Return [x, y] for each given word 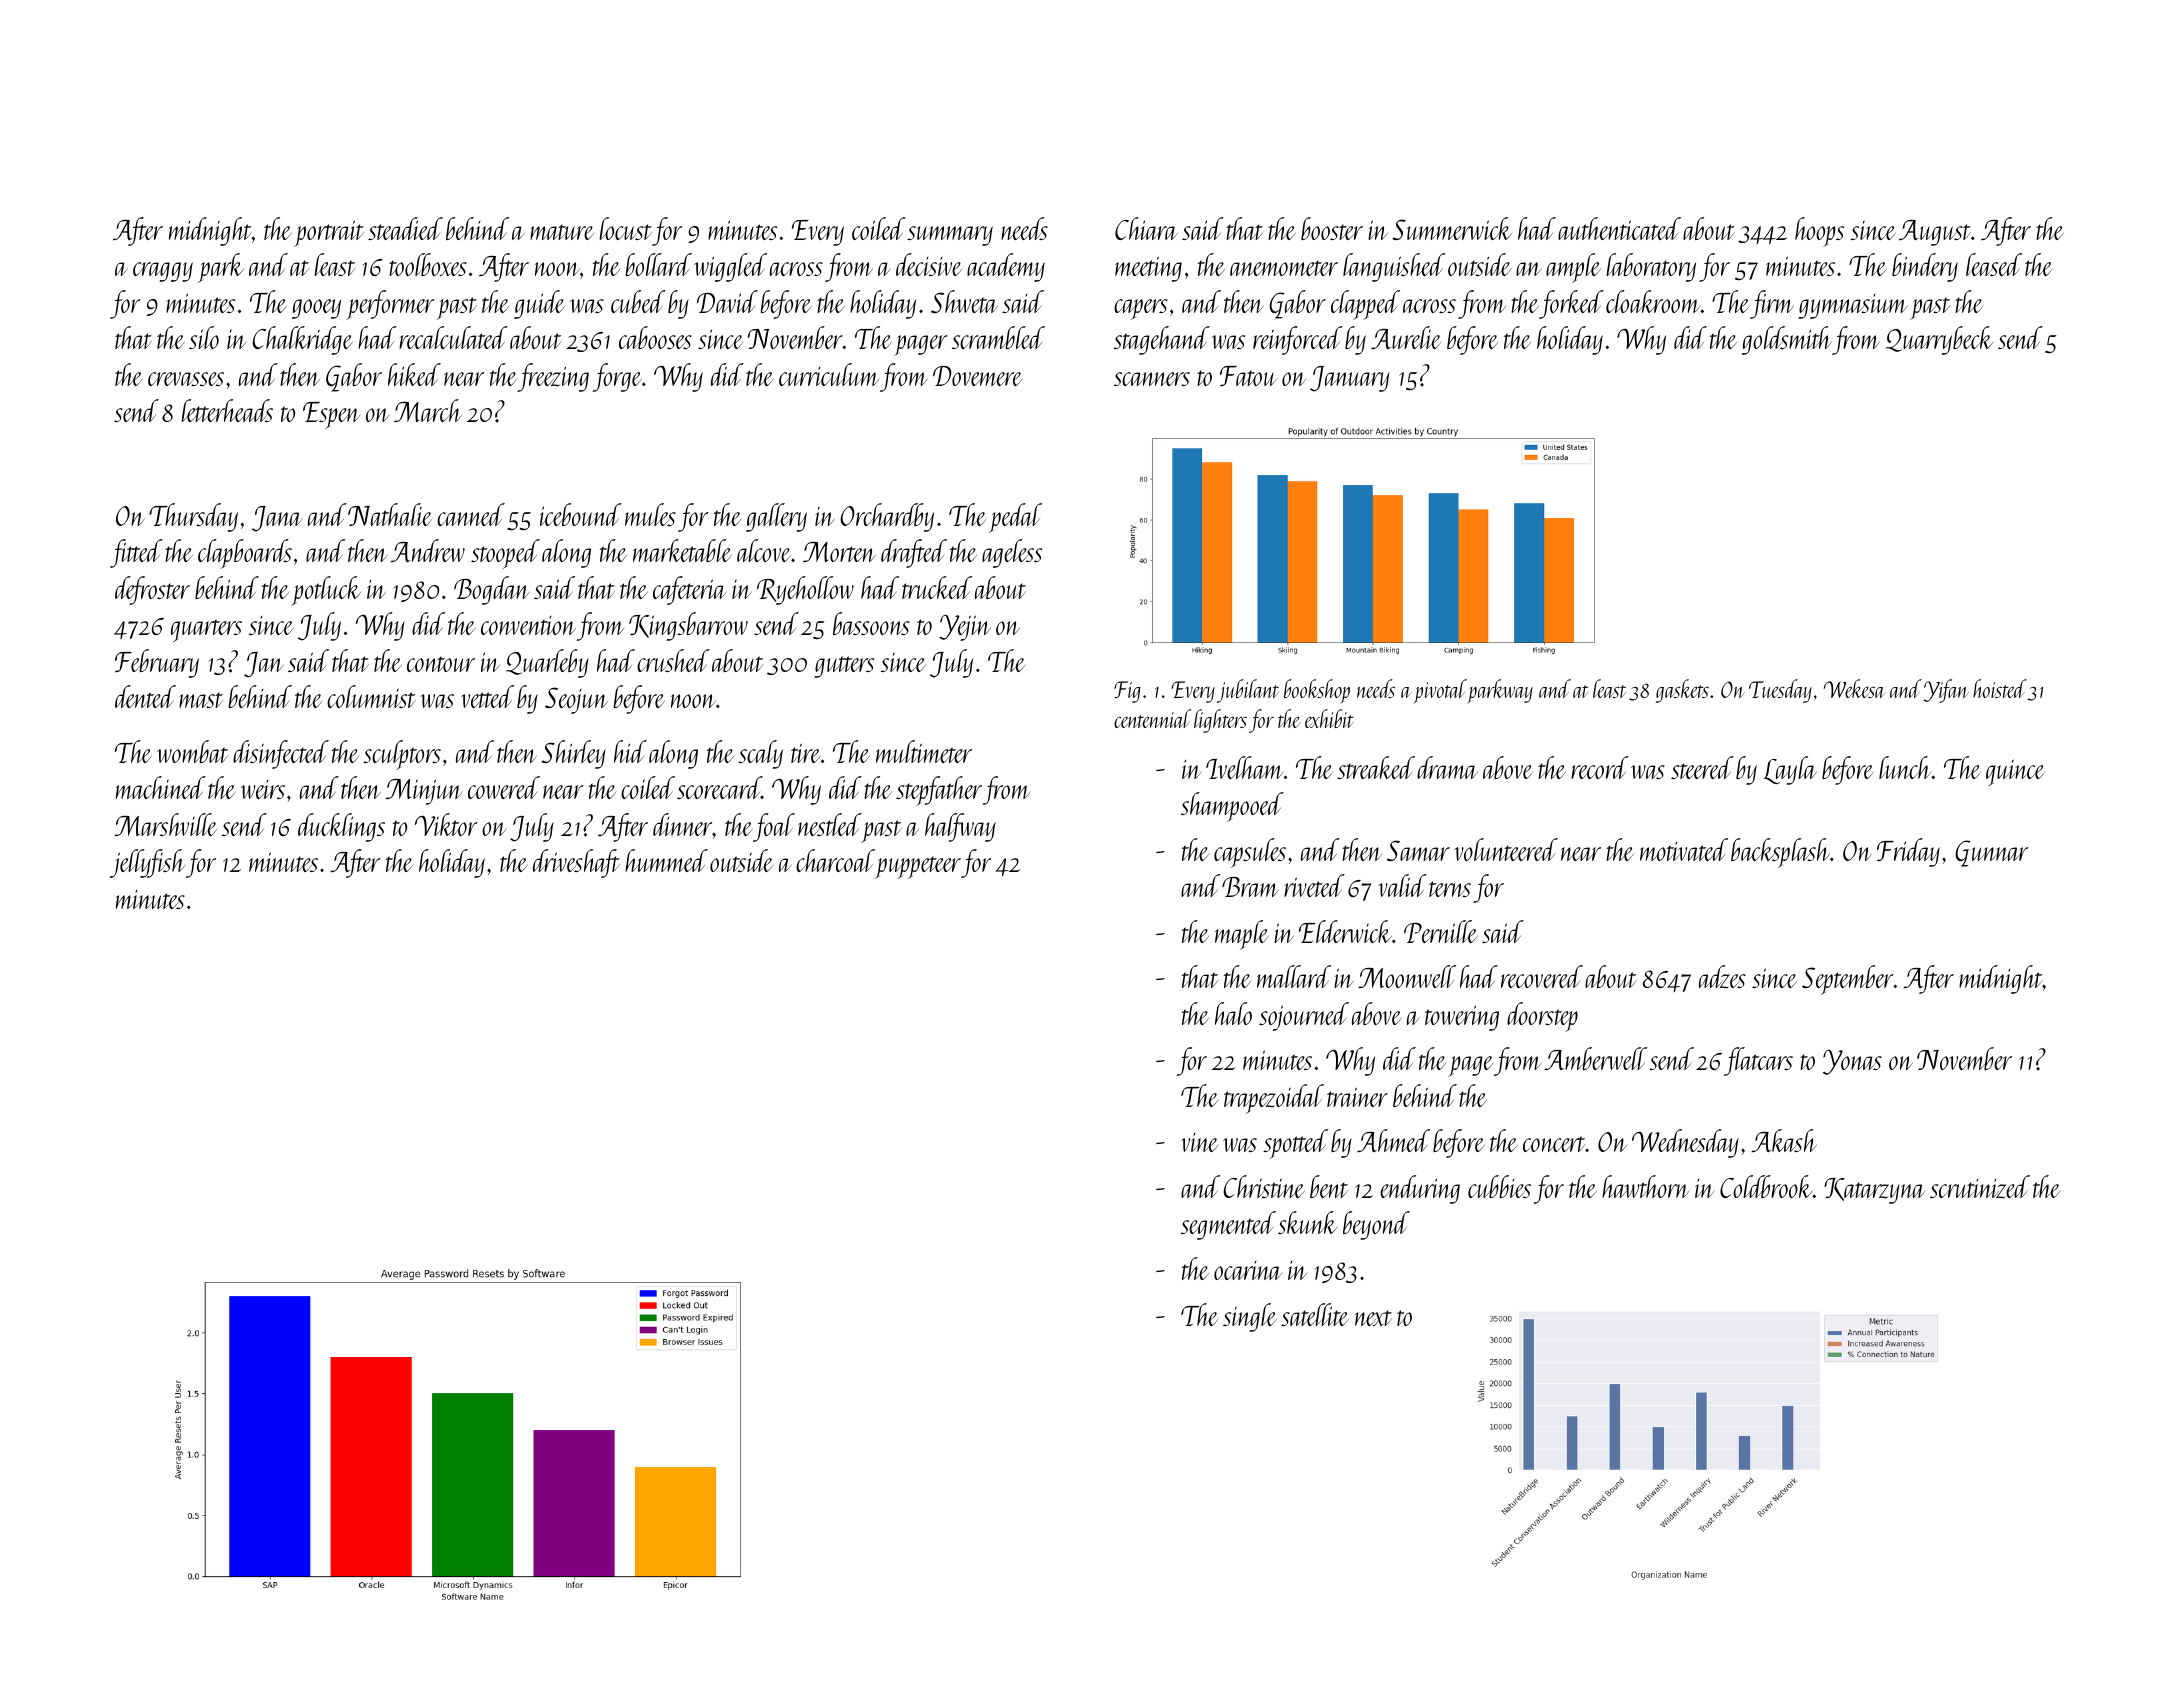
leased [1994, 264]
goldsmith [1787, 340]
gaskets [1682, 691]
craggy [163, 272]
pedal [1015, 518]
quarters [206, 630]
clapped [1365, 305]
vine [1199, 1142]
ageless [1012, 553]
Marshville [165, 824]
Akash [1784, 1140]
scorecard [719, 787]
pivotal [1440, 691]
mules [650, 514]
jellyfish [147, 863]
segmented [1228, 1225]
